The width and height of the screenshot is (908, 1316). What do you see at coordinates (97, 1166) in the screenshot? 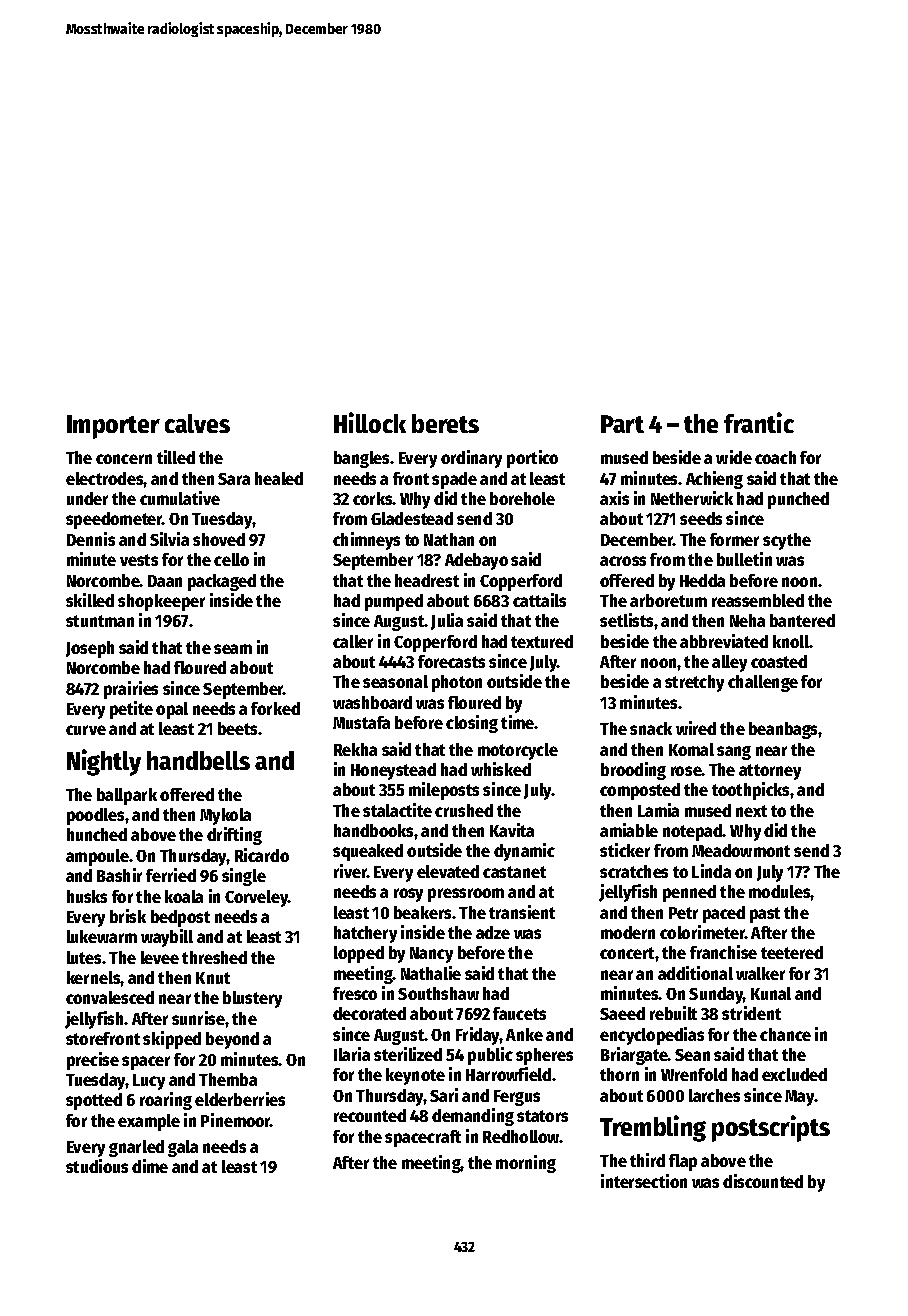
I see `studious` at bounding box center [97, 1166].
